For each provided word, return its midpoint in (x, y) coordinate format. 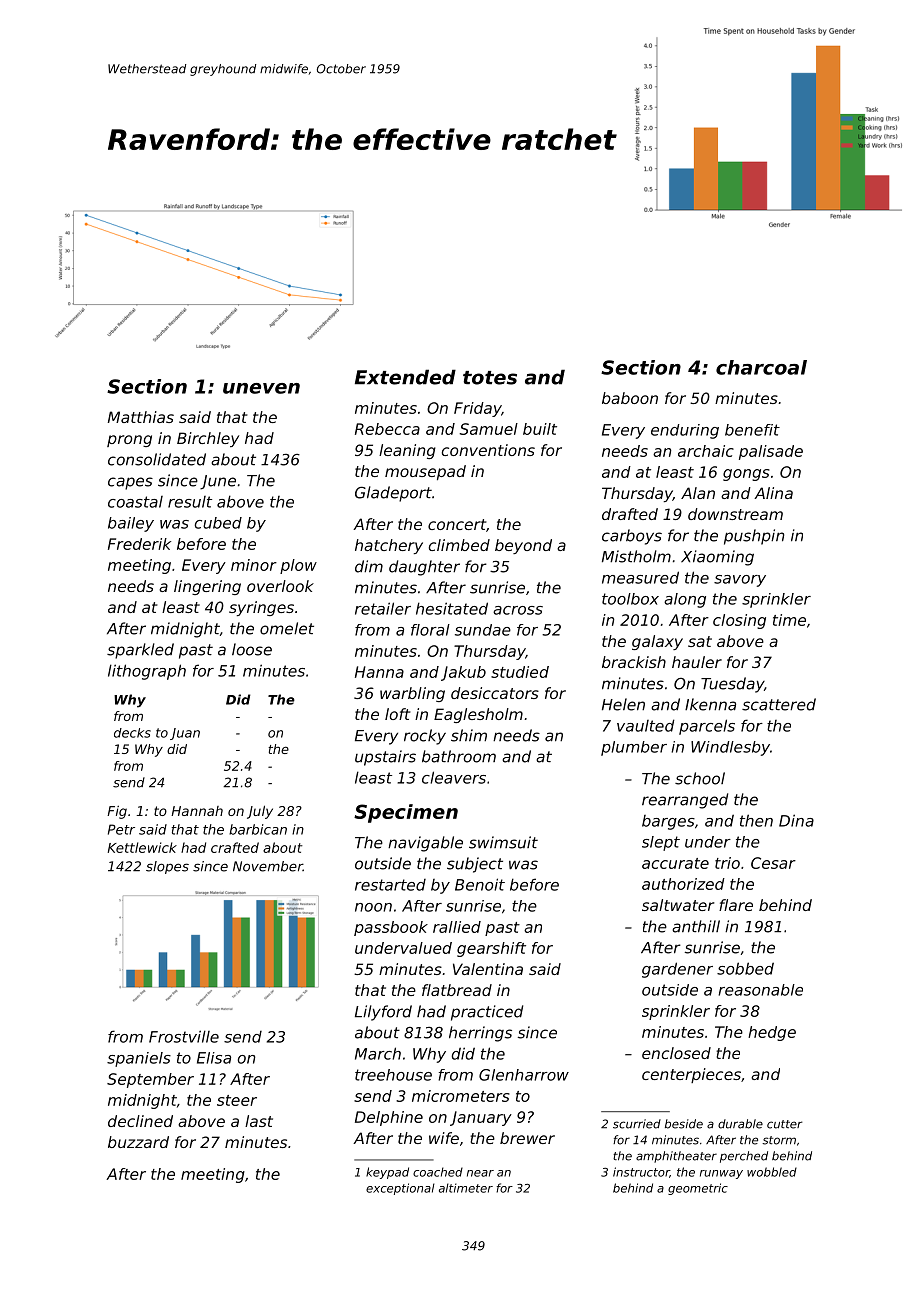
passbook (391, 928)
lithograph (147, 672)
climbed (459, 545)
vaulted (646, 725)
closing (739, 621)
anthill (696, 926)
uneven (261, 388)
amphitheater (676, 1157)
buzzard (138, 1142)
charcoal (761, 367)
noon (373, 907)
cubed (218, 523)
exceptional (400, 1189)
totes (490, 378)
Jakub (463, 673)
